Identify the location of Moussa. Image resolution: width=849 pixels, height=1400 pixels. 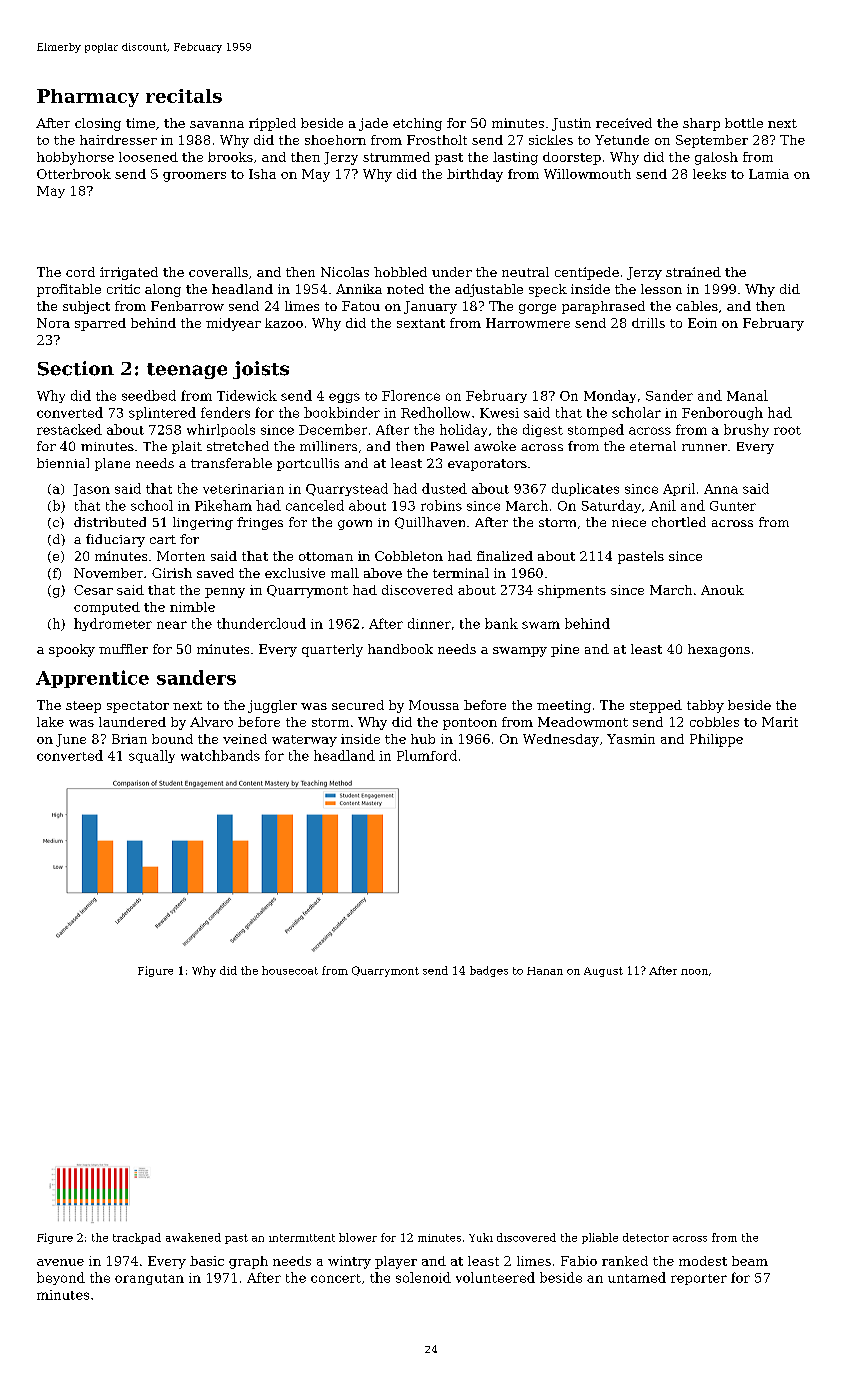
(434, 705).
